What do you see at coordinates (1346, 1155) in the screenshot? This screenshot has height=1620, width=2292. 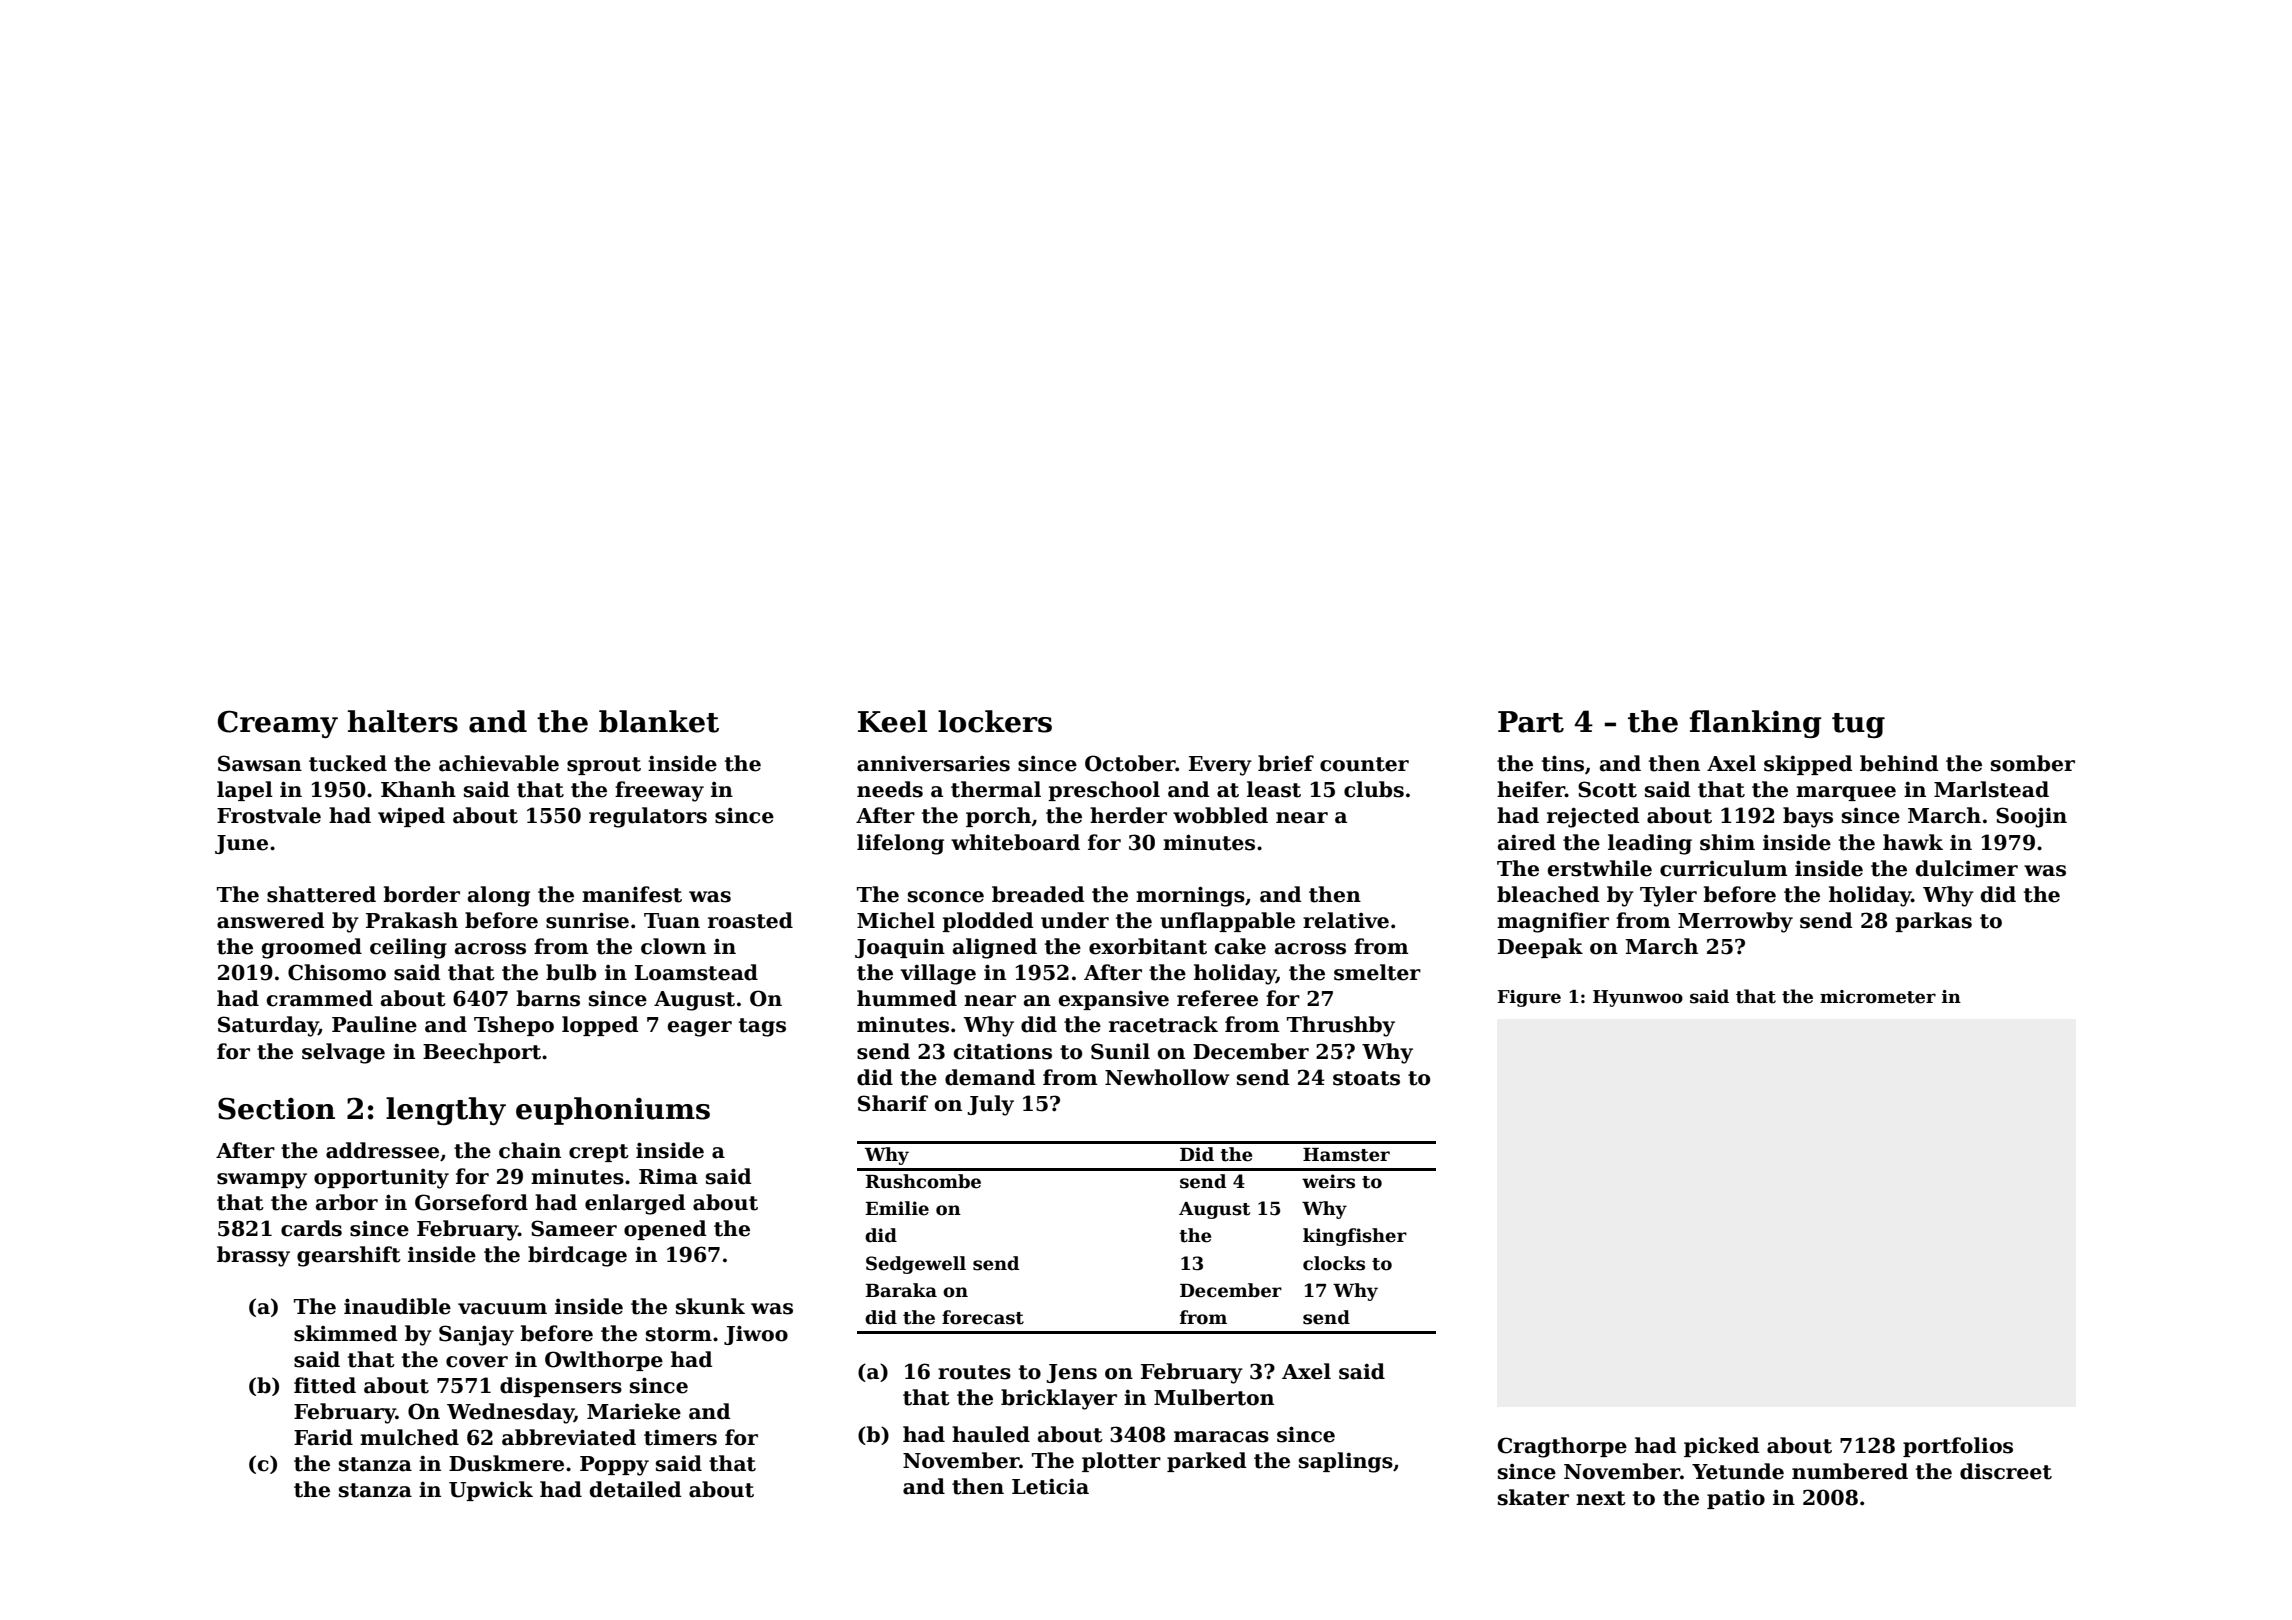 I see `Hamster` at bounding box center [1346, 1155].
